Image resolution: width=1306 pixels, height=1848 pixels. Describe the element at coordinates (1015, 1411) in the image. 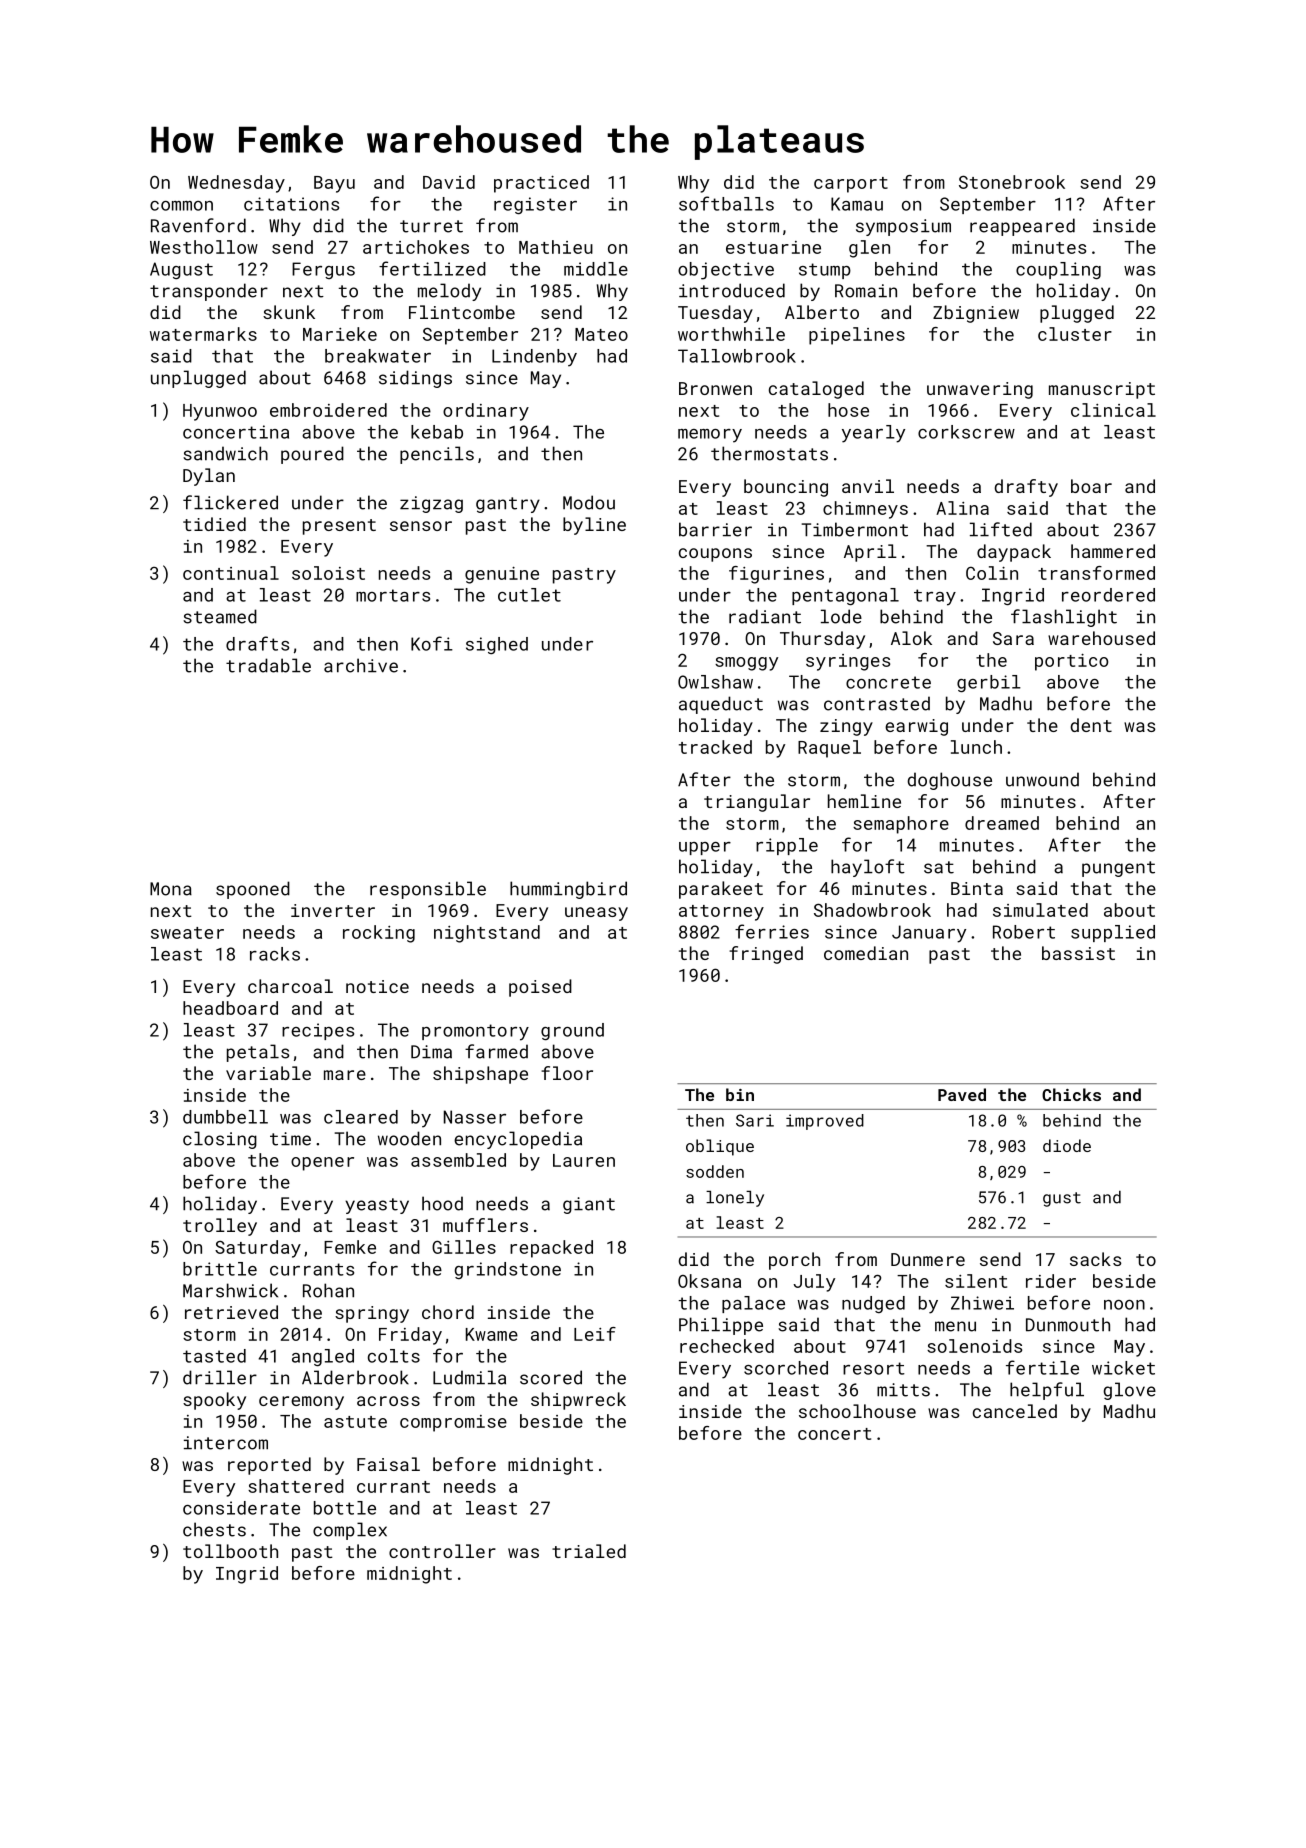

I see `canceled` at that location.
